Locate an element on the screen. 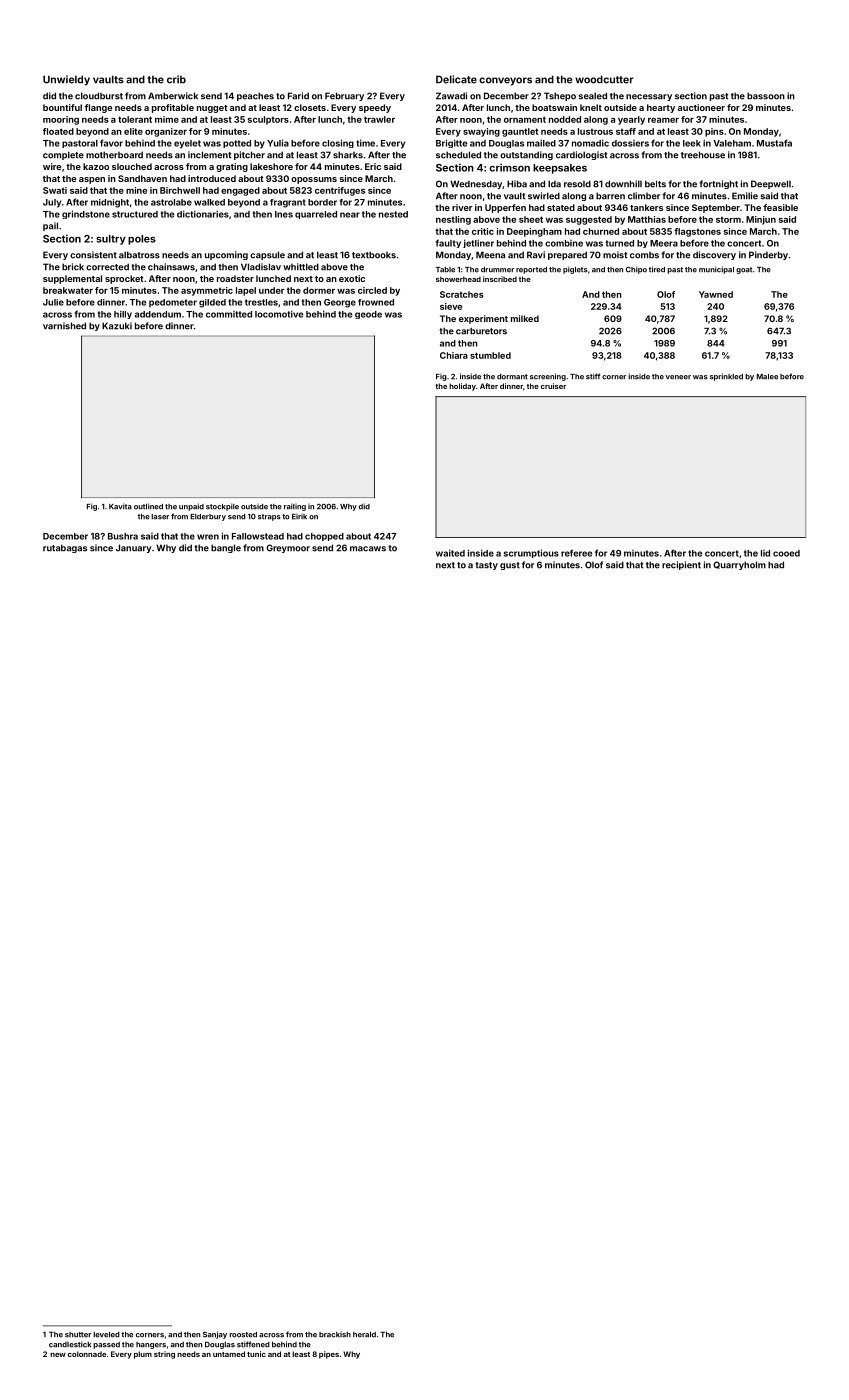 The width and height of the screenshot is (849, 1400). January is located at coordinates (134, 548).
